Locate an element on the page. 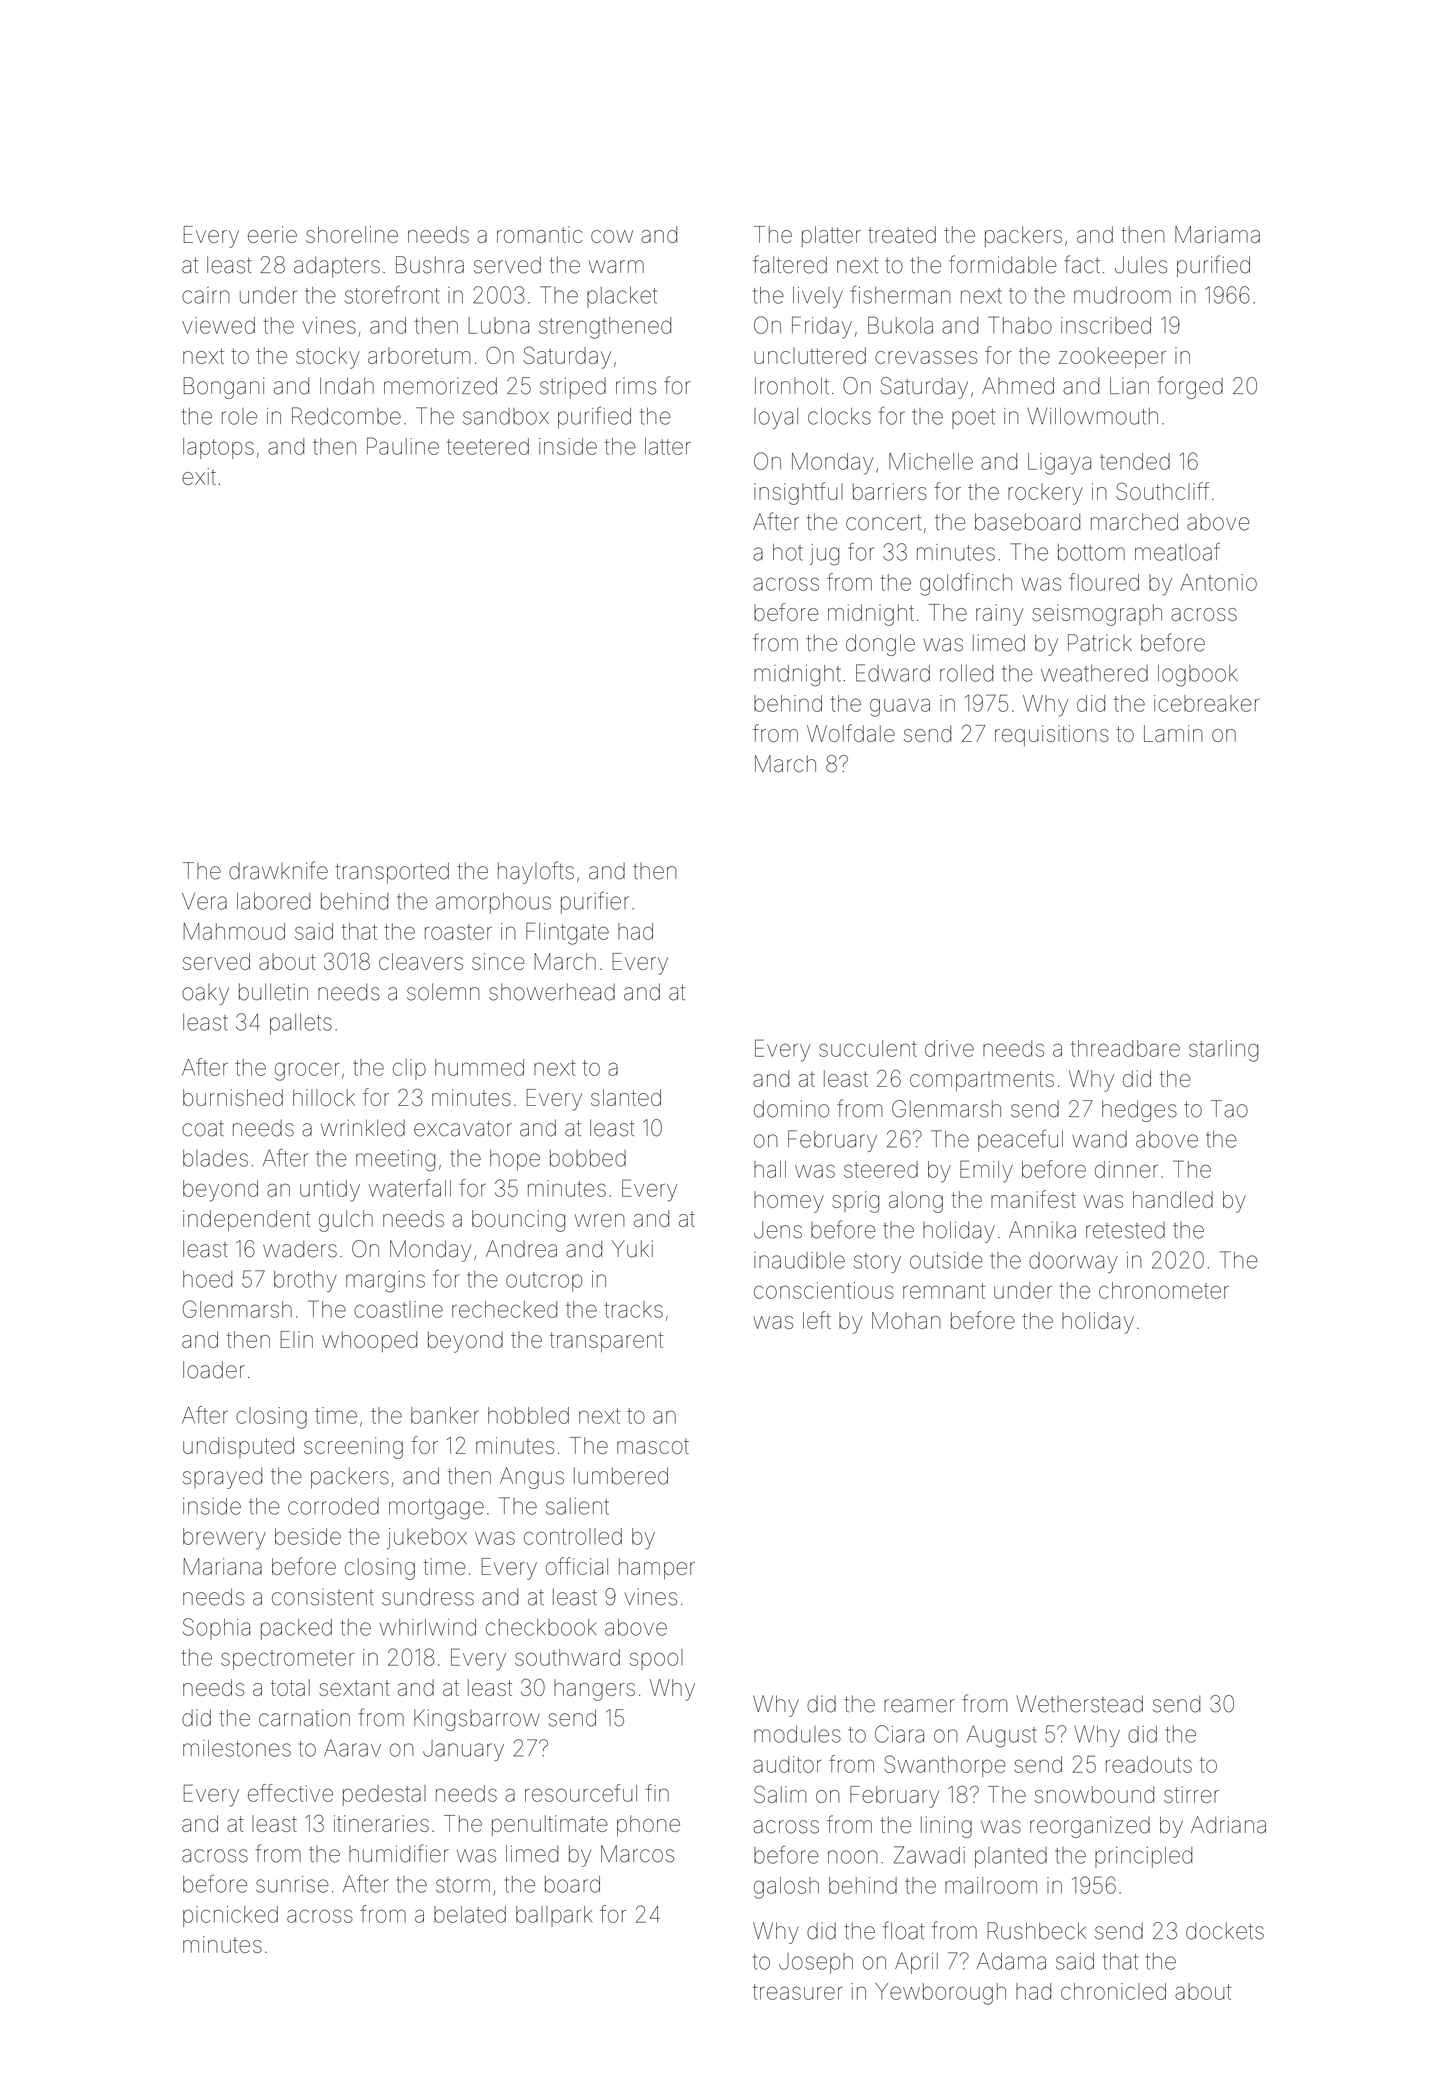  hope is located at coordinates (515, 1160).
